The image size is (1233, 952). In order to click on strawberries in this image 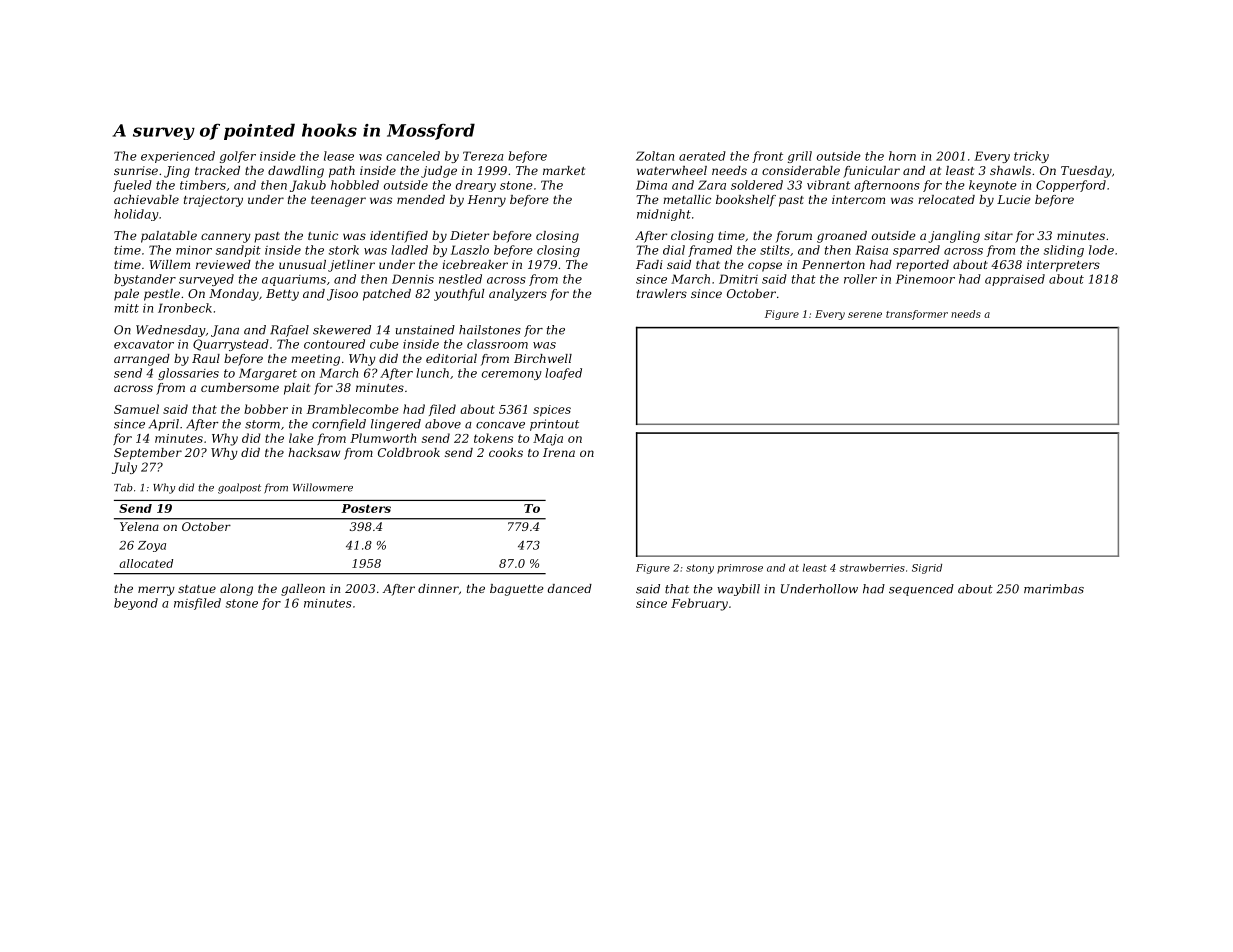, I will do `click(872, 568)`.
